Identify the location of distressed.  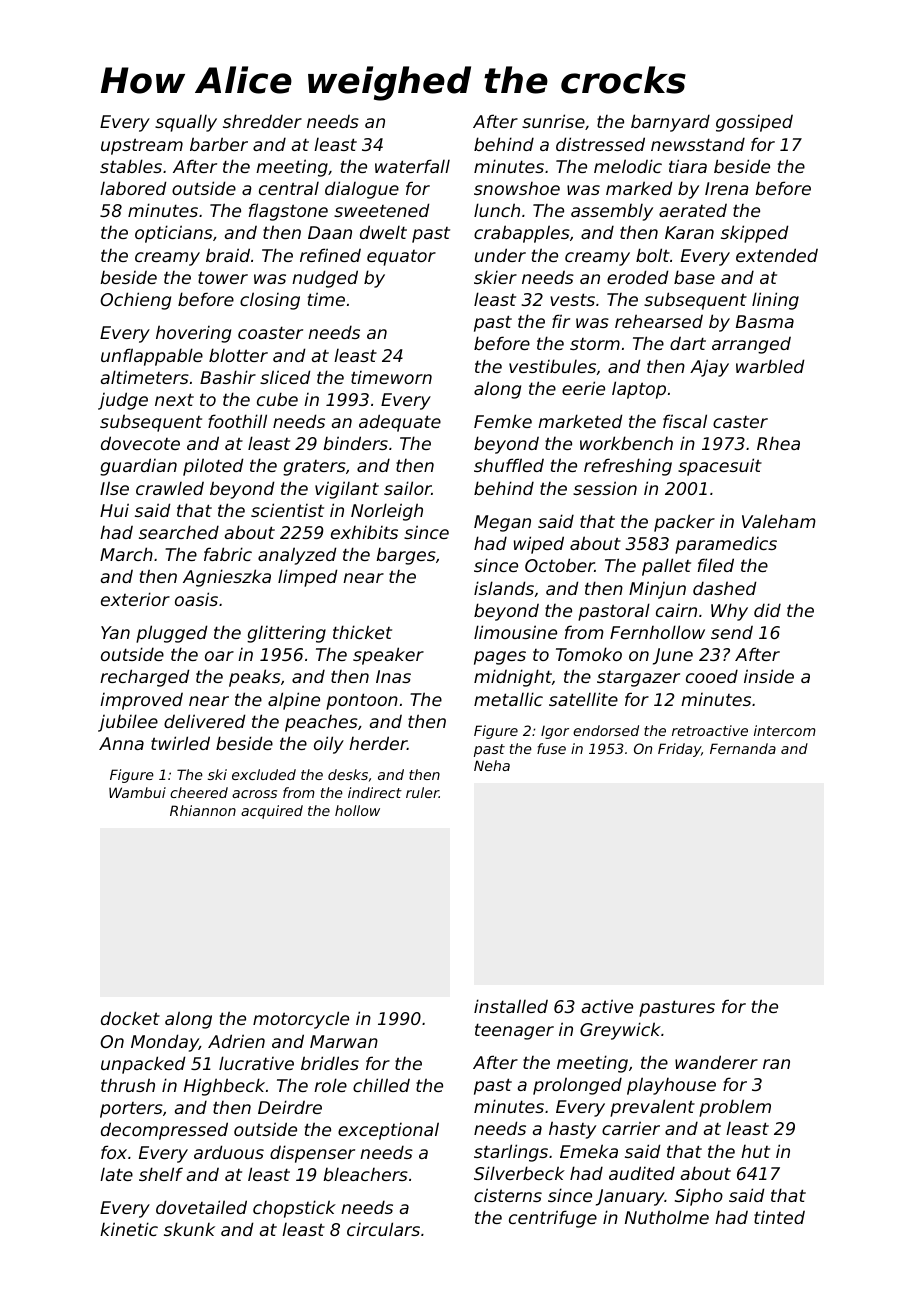
(600, 144).
